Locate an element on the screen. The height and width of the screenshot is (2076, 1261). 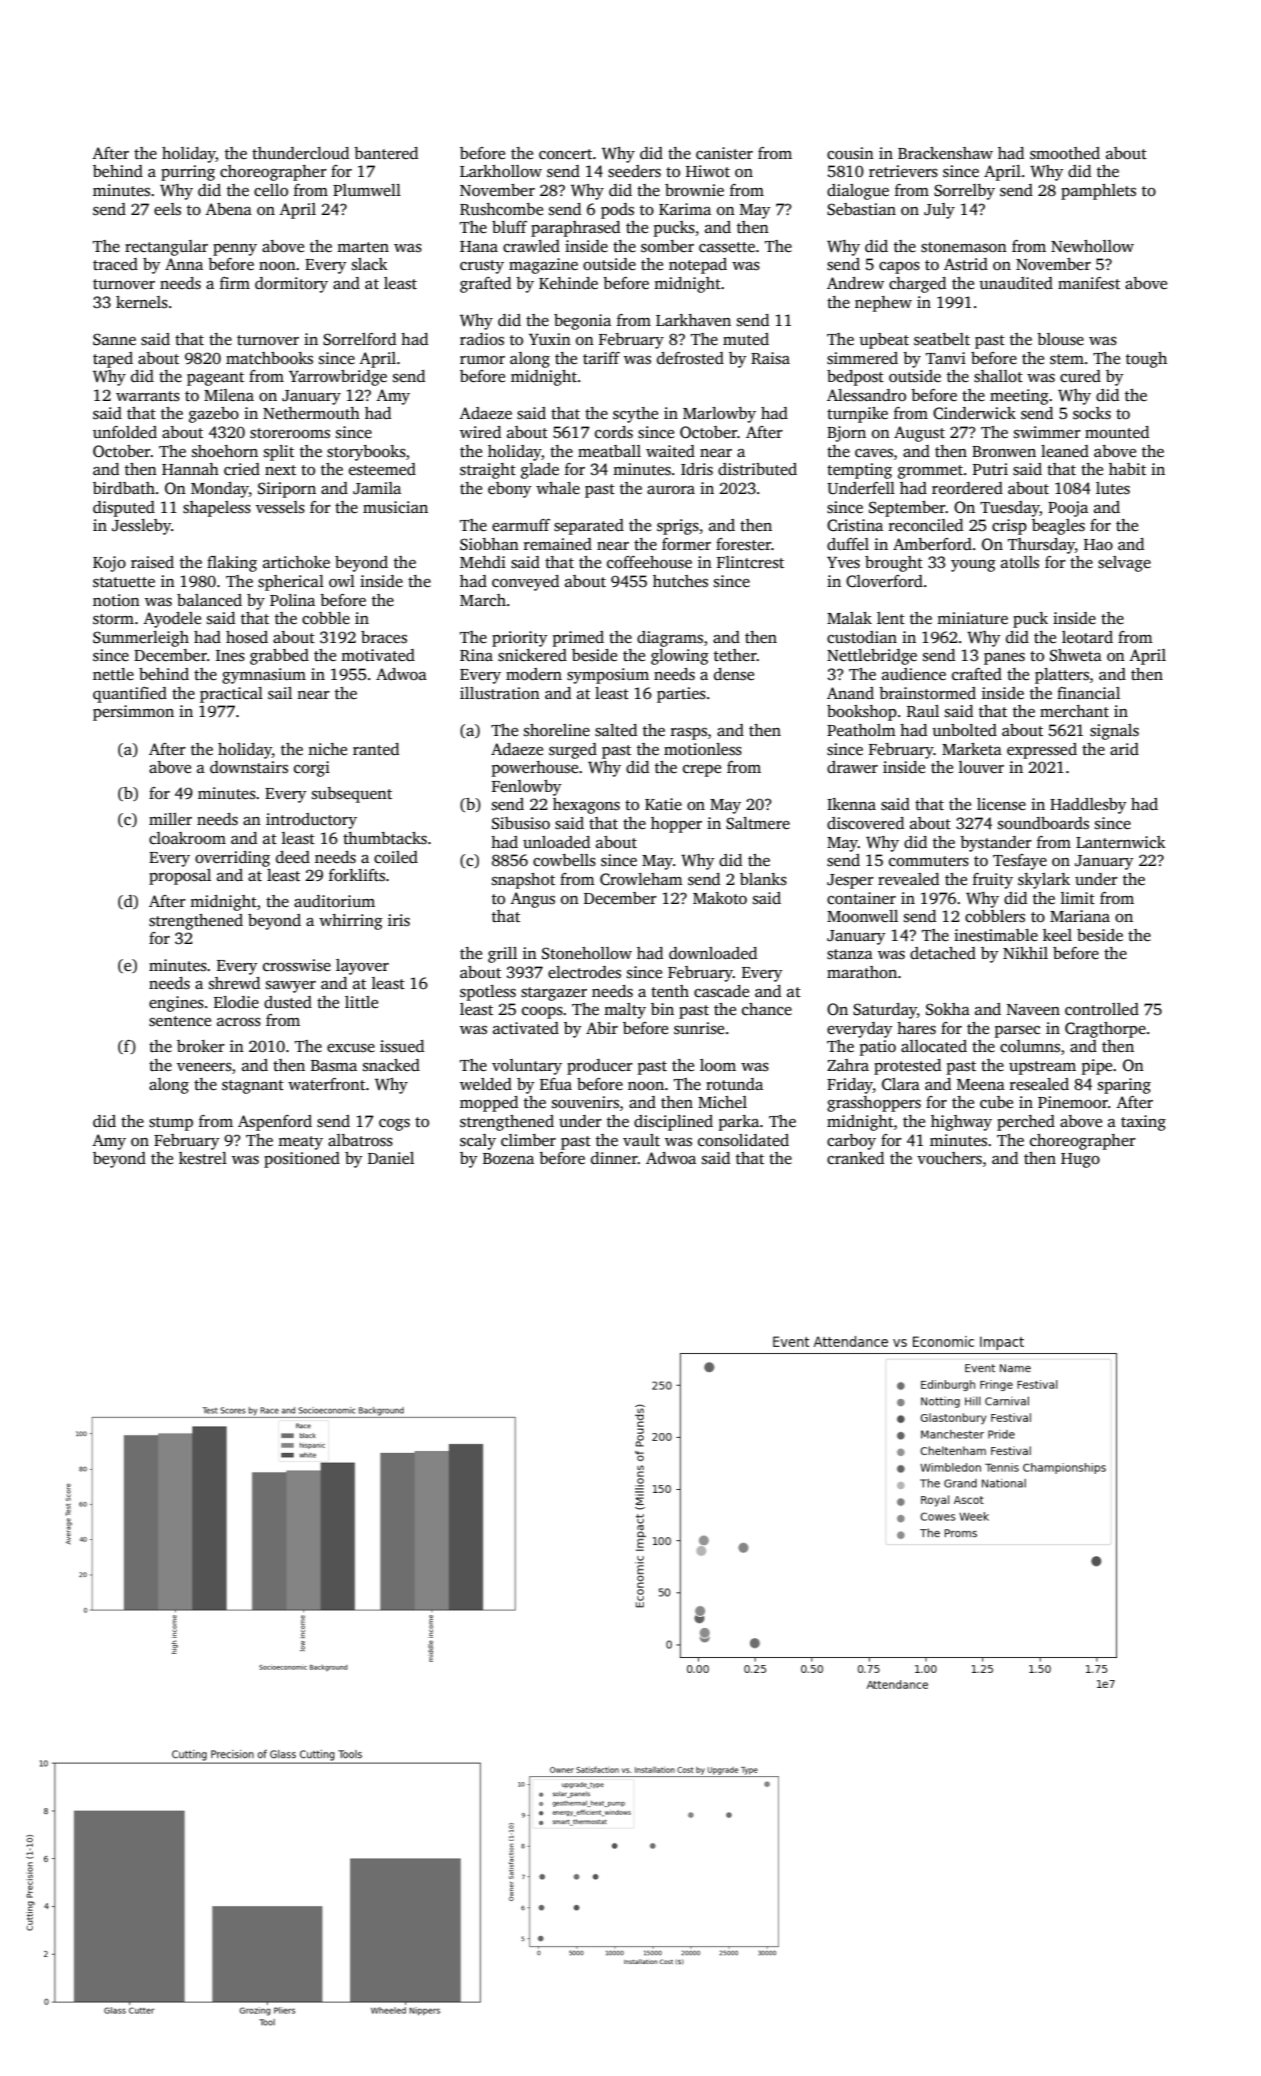
arid is located at coordinates (1124, 749).
